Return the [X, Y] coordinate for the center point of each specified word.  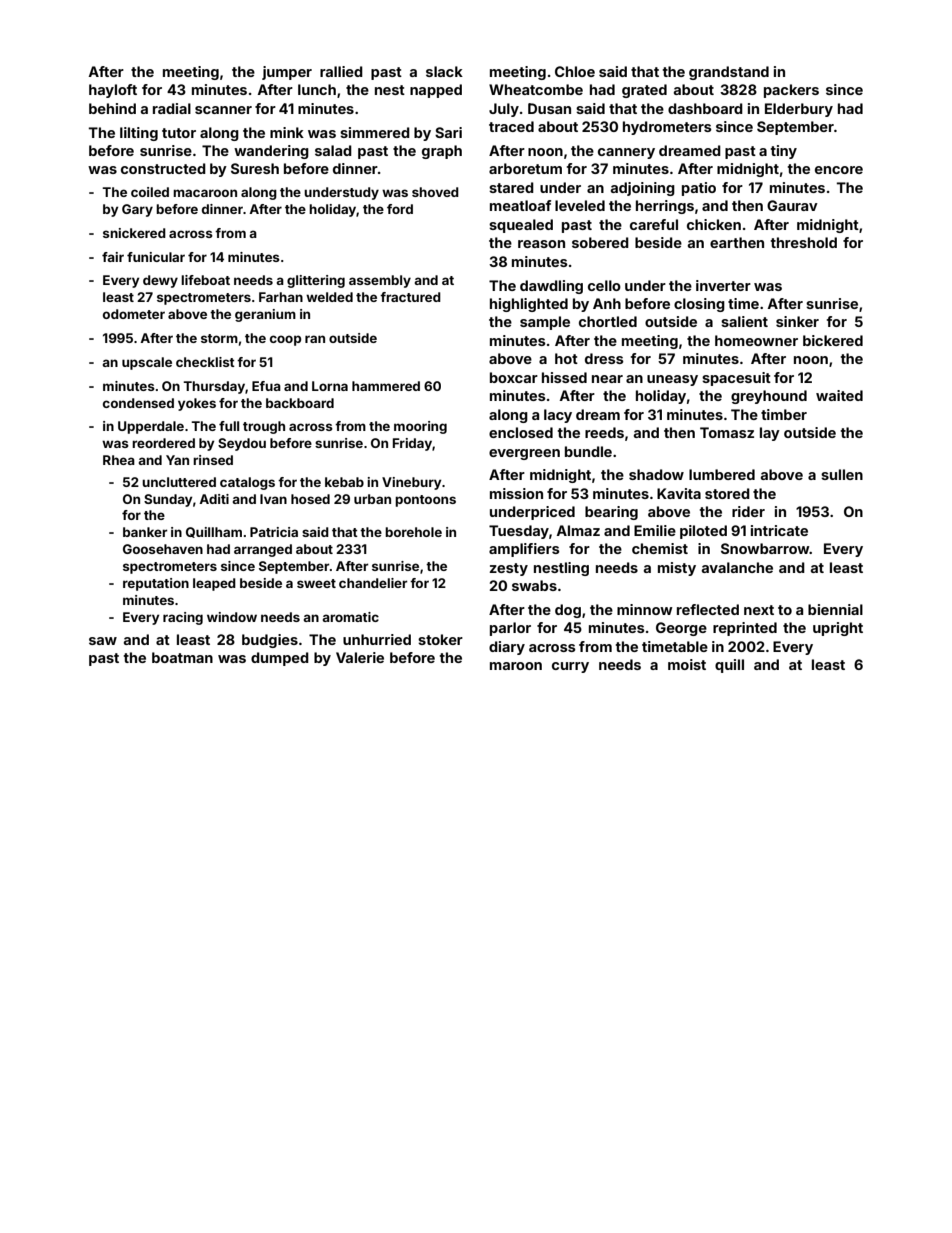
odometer [134, 314]
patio [699, 189]
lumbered [722, 474]
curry [570, 667]
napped [436, 91]
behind [112, 108]
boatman [182, 657]
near [607, 379]
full [229, 426]
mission [516, 493]
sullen [842, 474]
